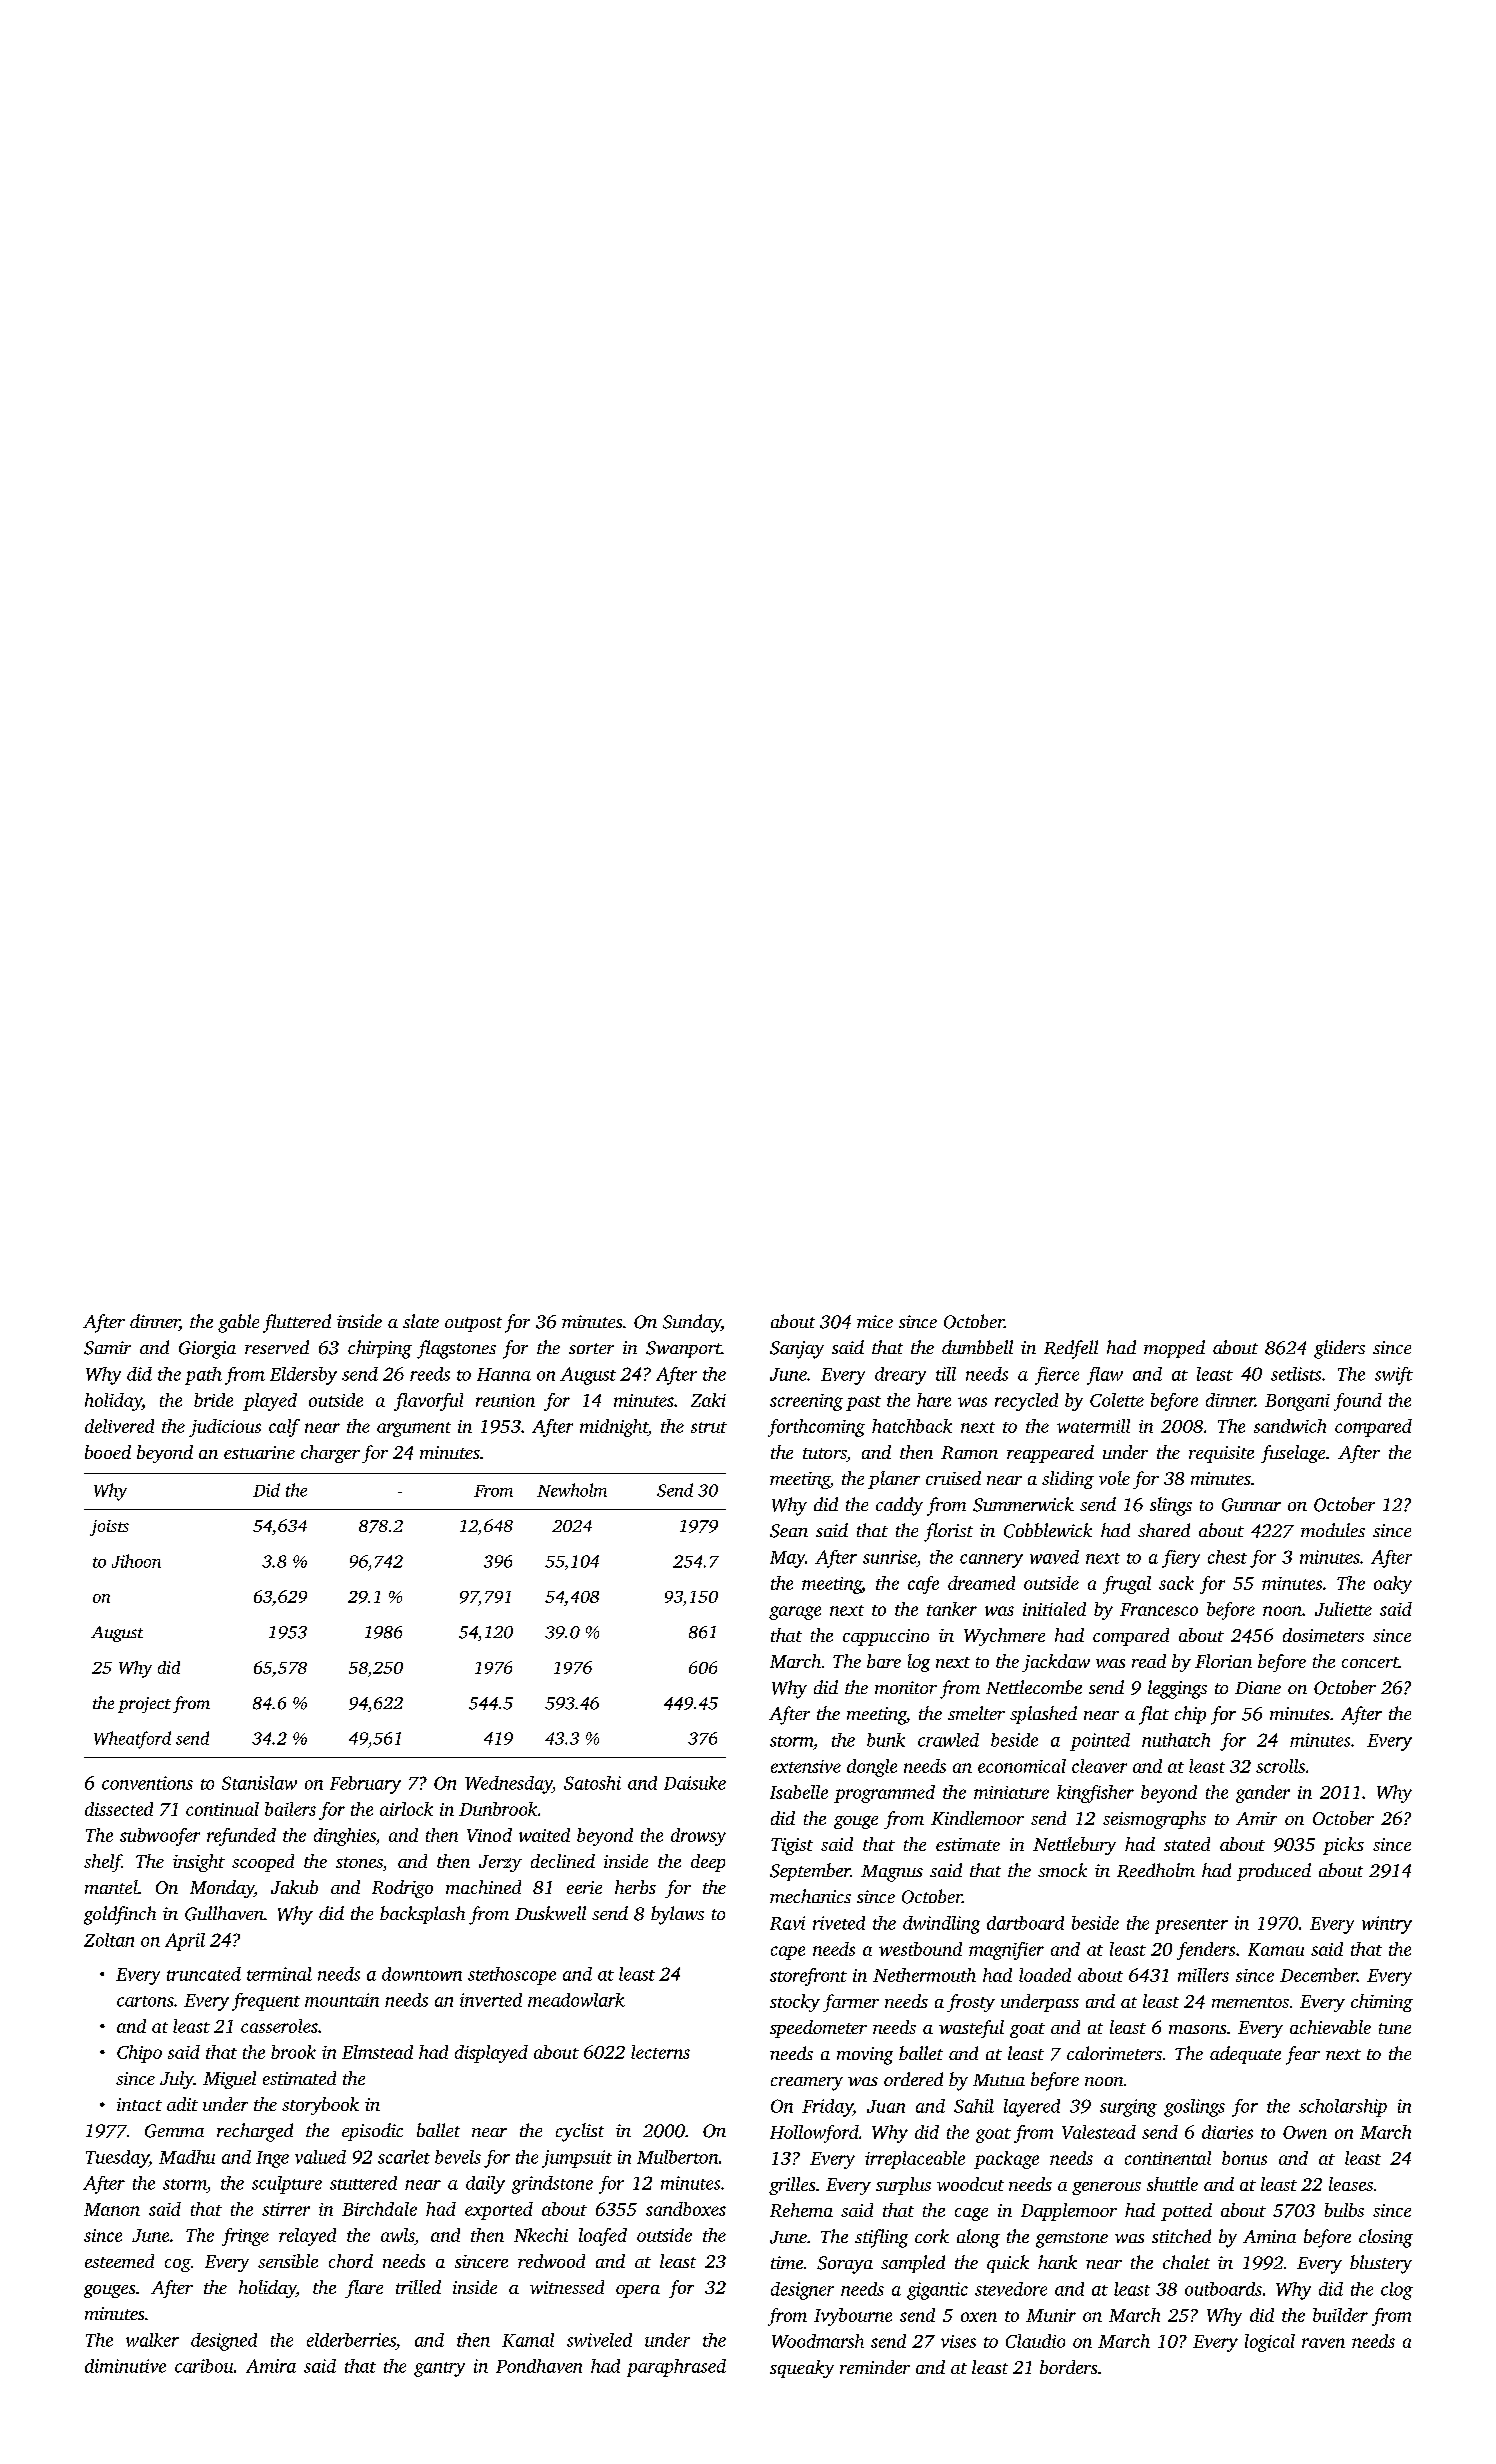  Describe the element at coordinates (1174, 1349) in the screenshot. I see `mopped` at that location.
